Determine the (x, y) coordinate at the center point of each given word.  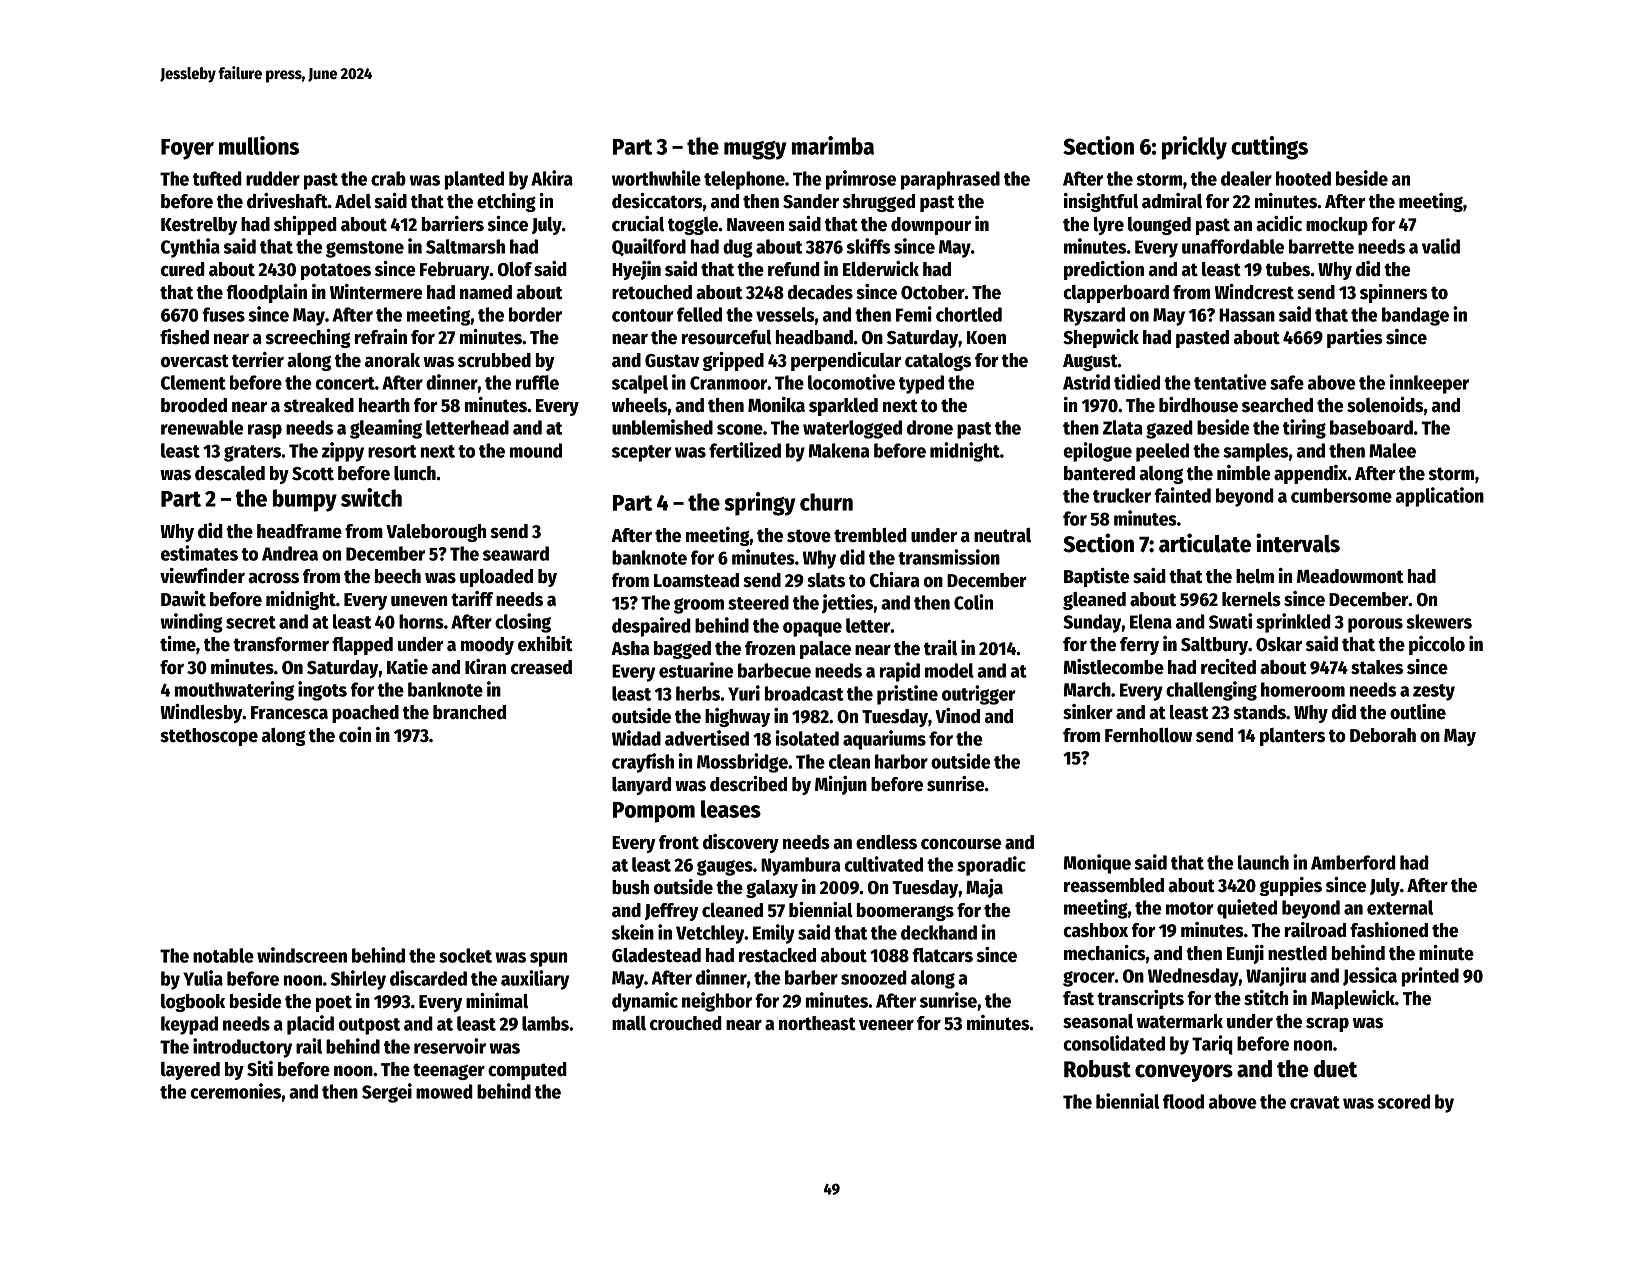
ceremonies (235, 1091)
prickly (1194, 148)
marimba (833, 145)
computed (527, 1071)
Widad (636, 738)
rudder (273, 178)
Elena (1151, 621)
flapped (362, 646)
